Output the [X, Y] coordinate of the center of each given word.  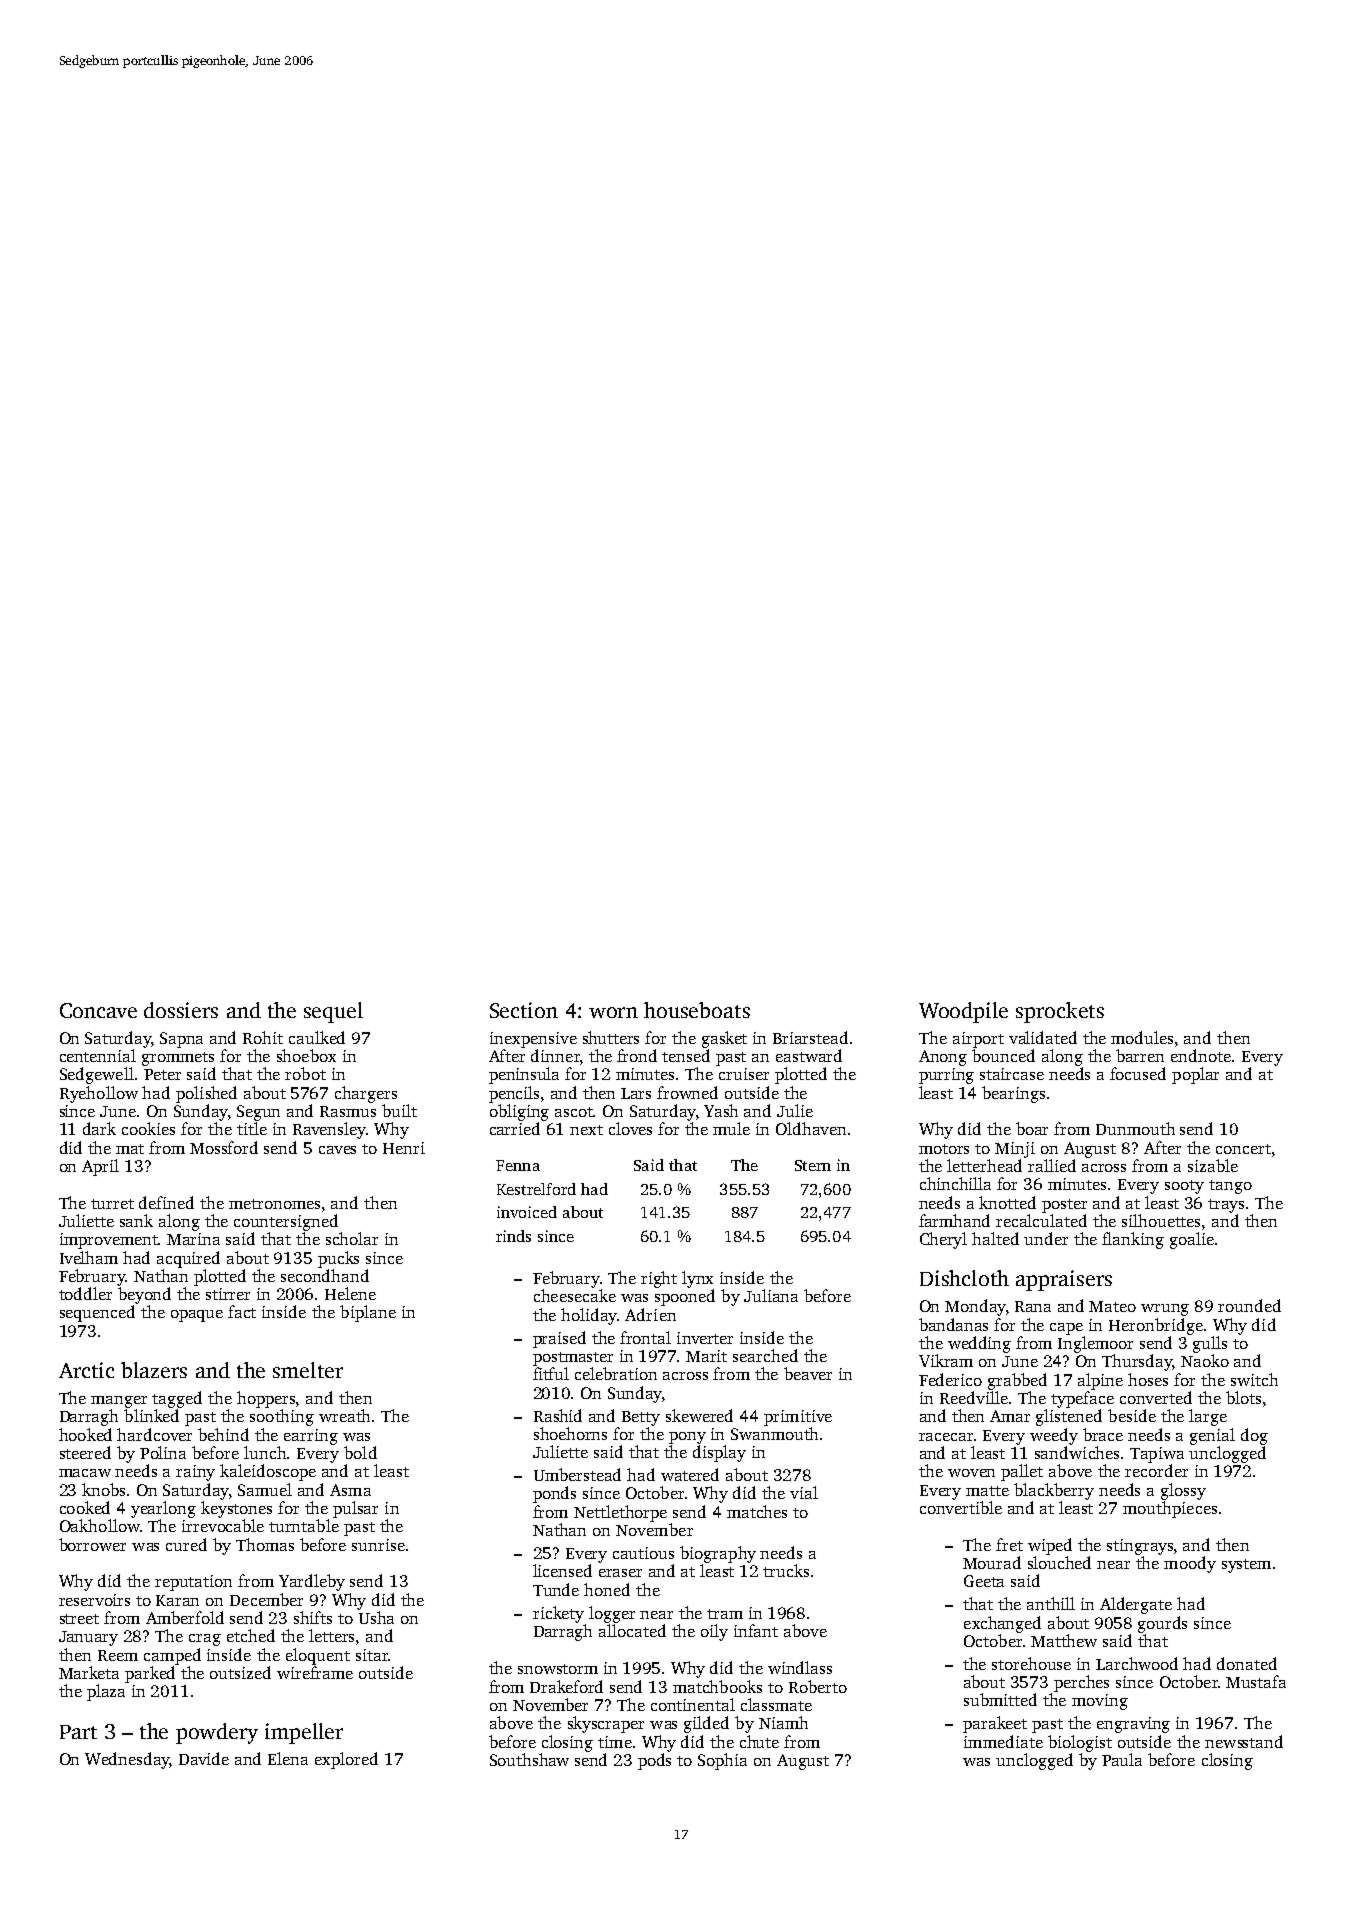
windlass [800, 1667]
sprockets [1060, 1012]
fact [242, 1311]
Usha [376, 1617]
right [659, 1279]
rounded [1249, 1305]
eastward [809, 1055]
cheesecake [575, 1295]
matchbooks [717, 1686]
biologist [1080, 1743]
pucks [338, 1259]
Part [78, 1732]
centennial [98, 1055]
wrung [1165, 1310]
